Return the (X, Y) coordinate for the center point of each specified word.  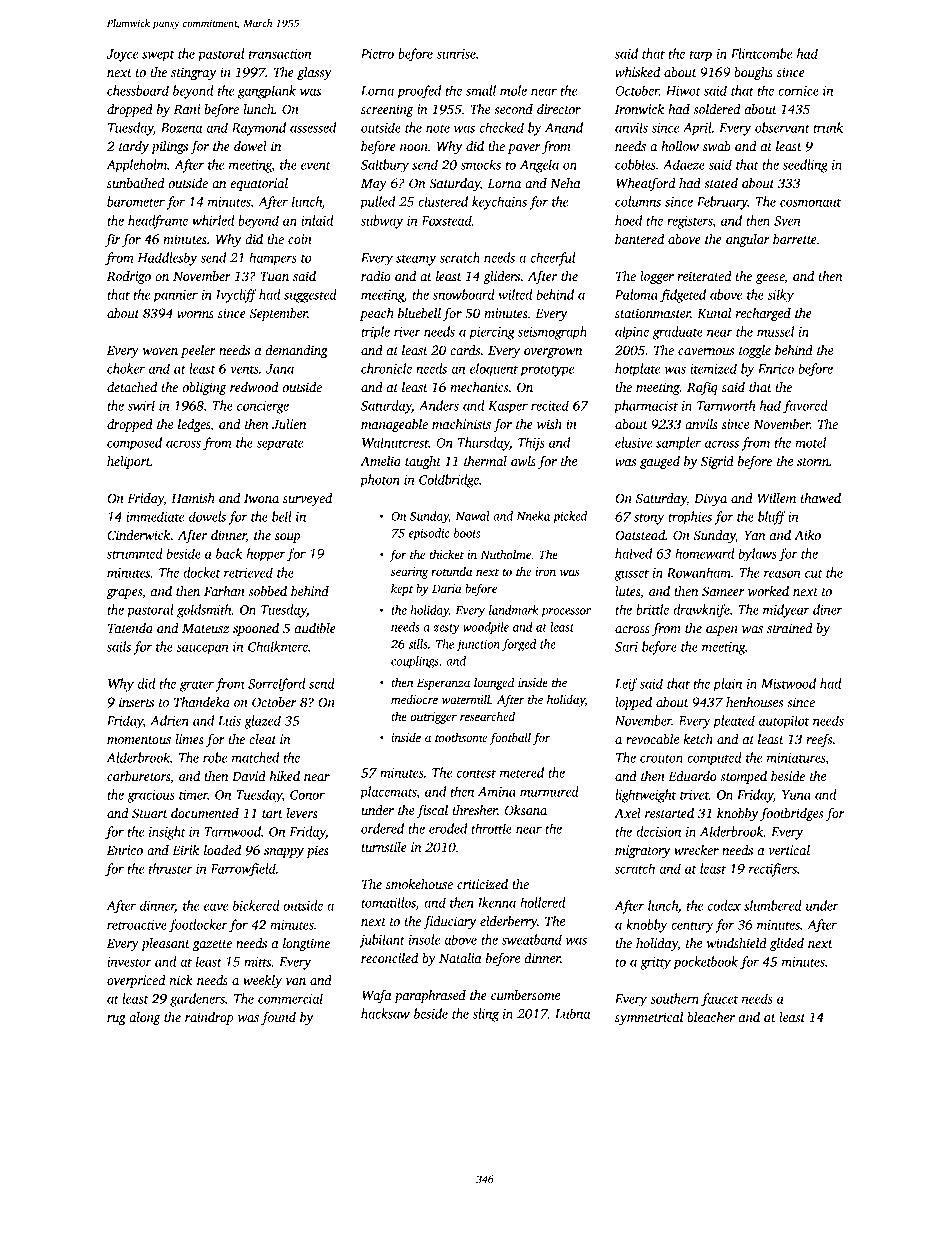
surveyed (307, 499)
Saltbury (385, 166)
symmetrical (649, 1018)
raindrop (209, 1018)
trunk (828, 127)
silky (780, 296)
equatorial (259, 184)
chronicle (386, 368)
